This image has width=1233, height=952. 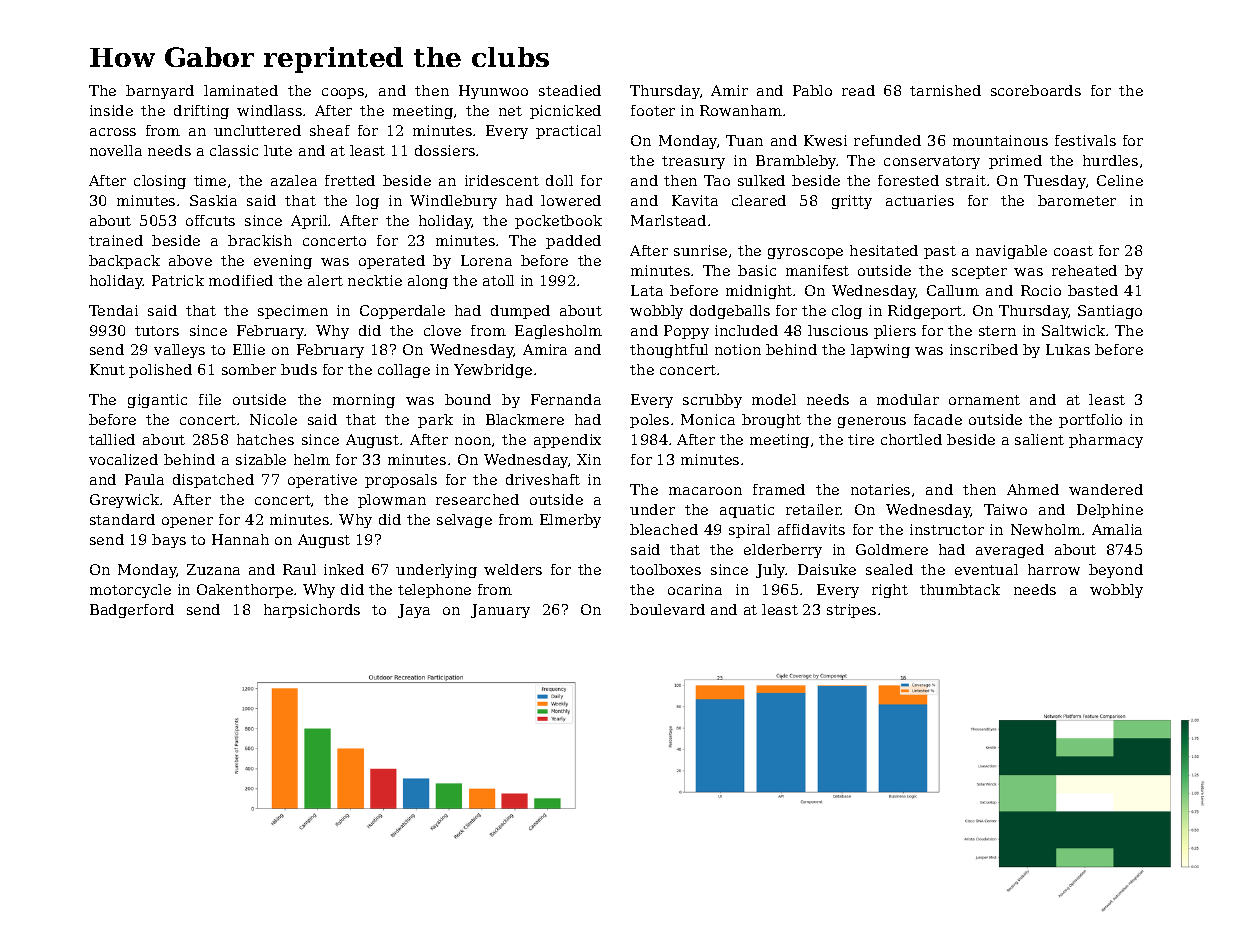 I want to click on closing, so click(x=160, y=182).
